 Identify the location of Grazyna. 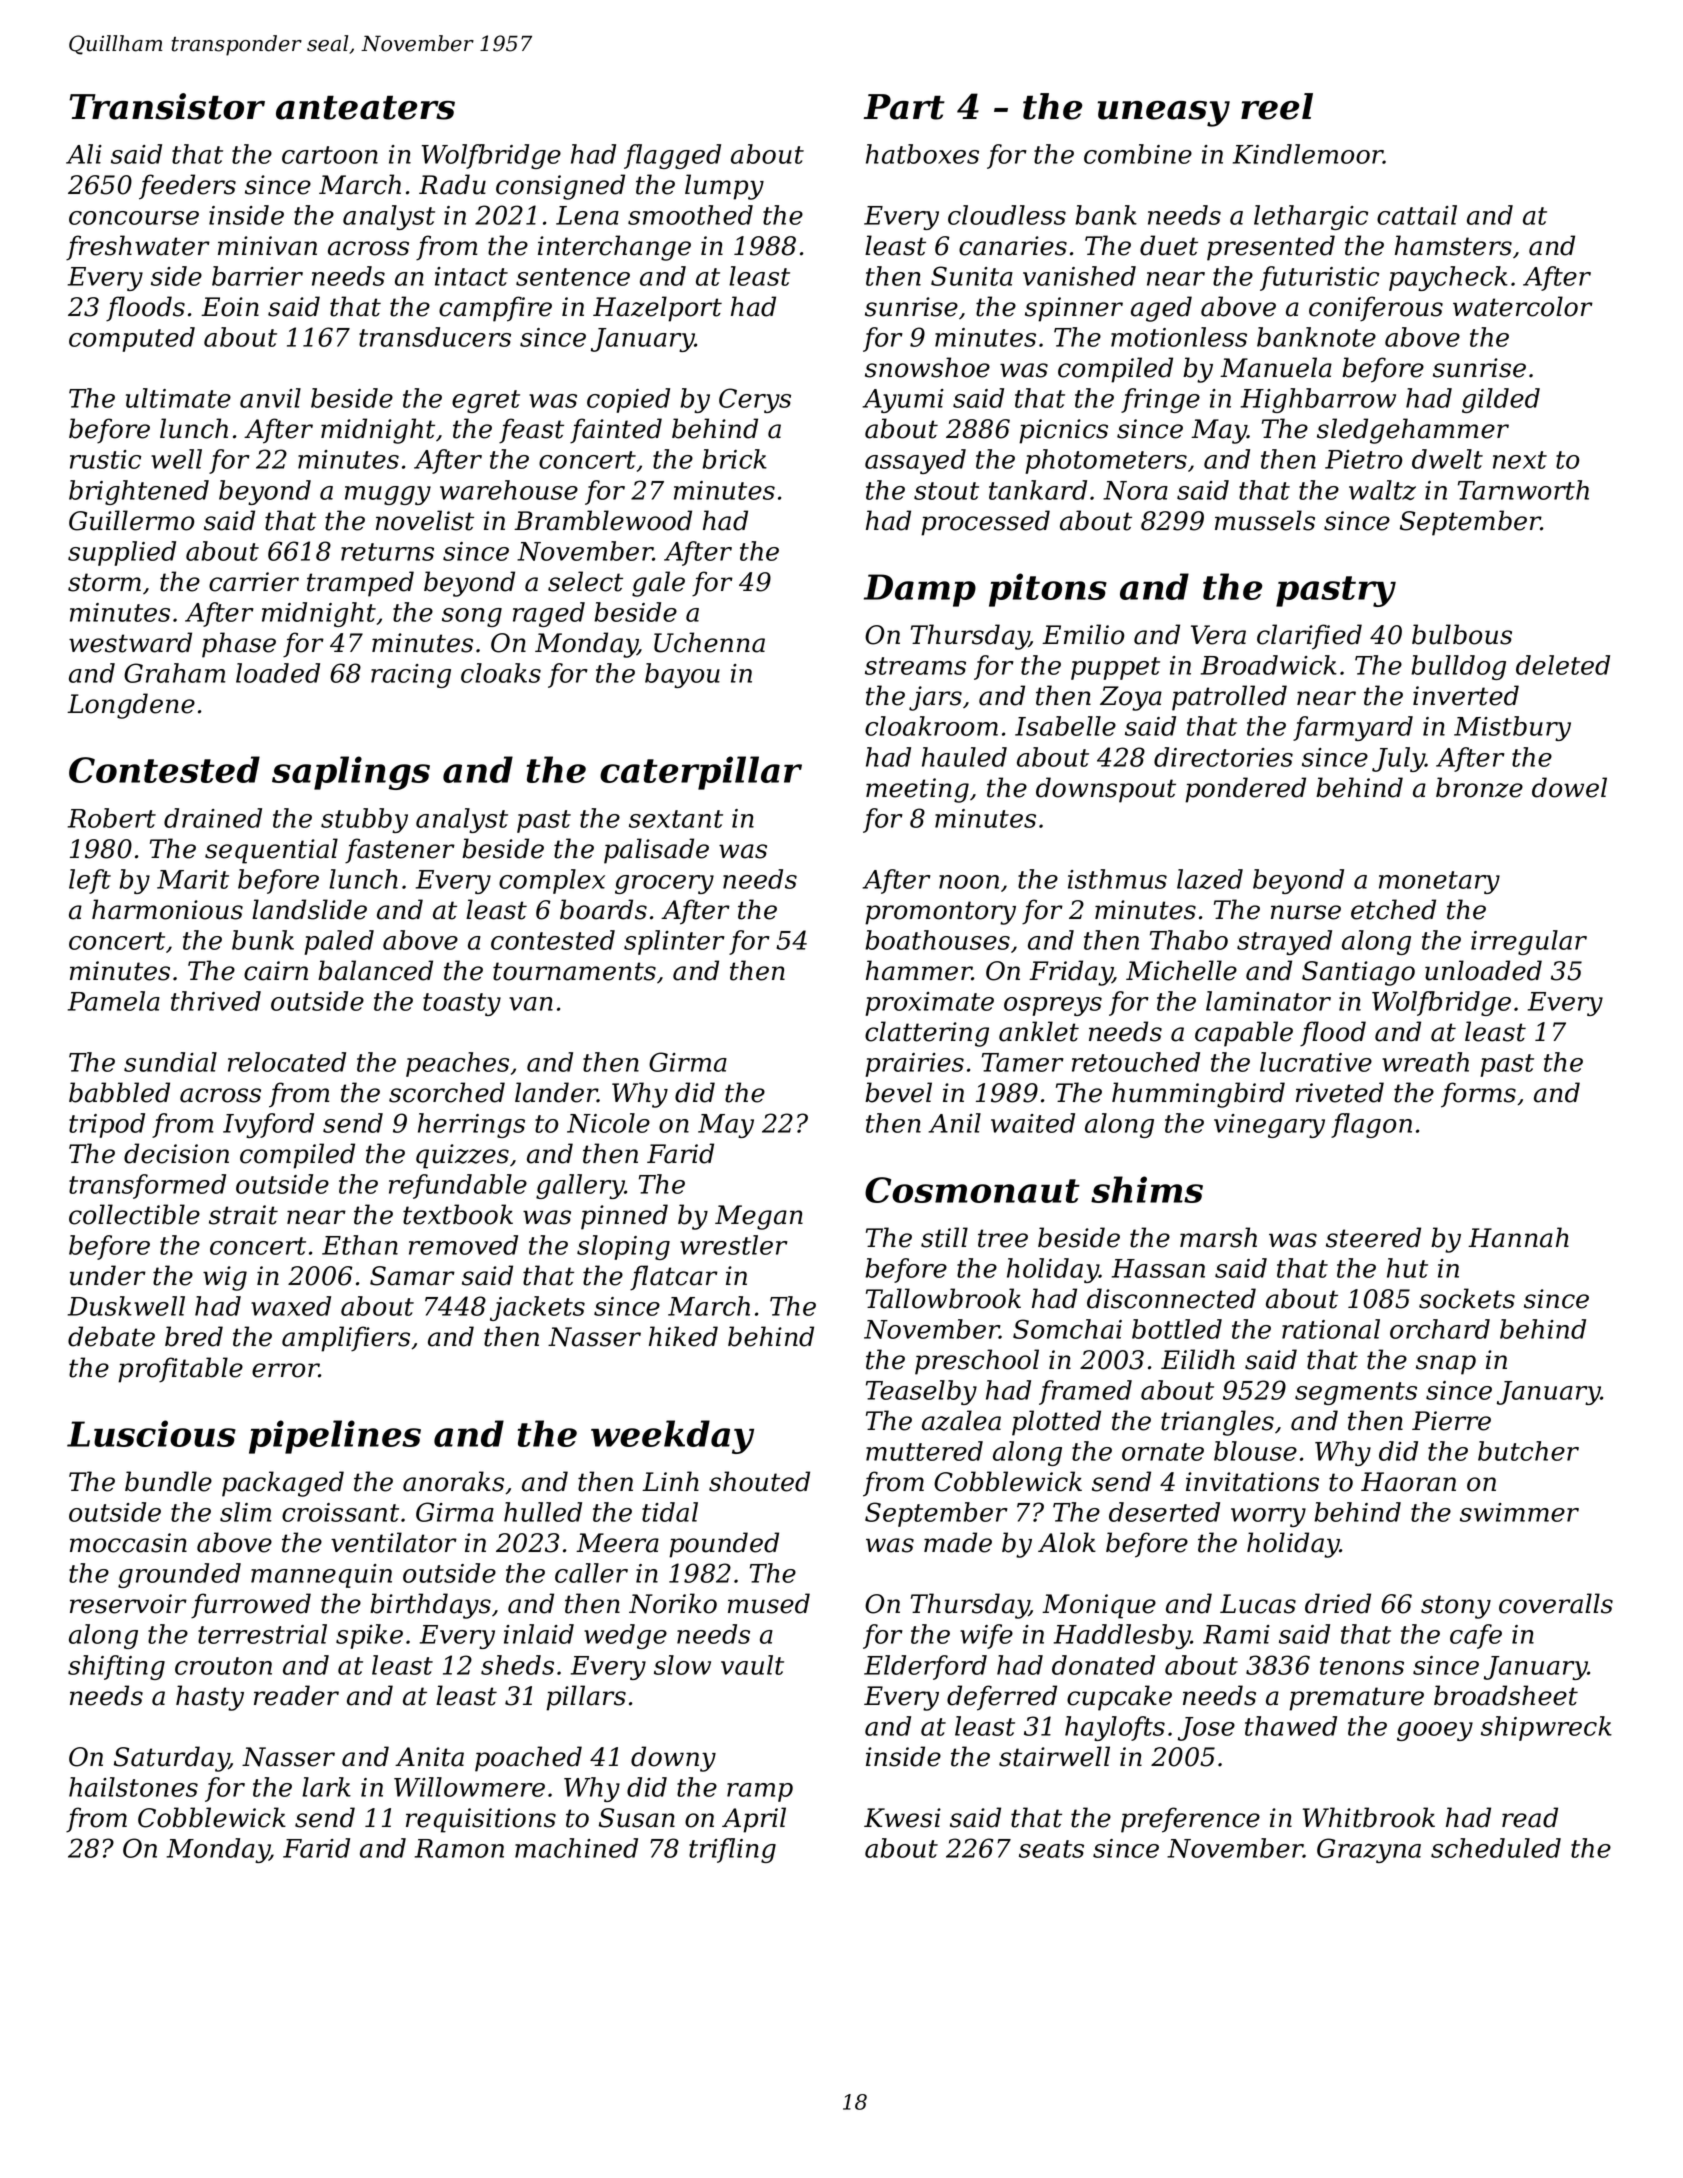
(1369, 1850).
